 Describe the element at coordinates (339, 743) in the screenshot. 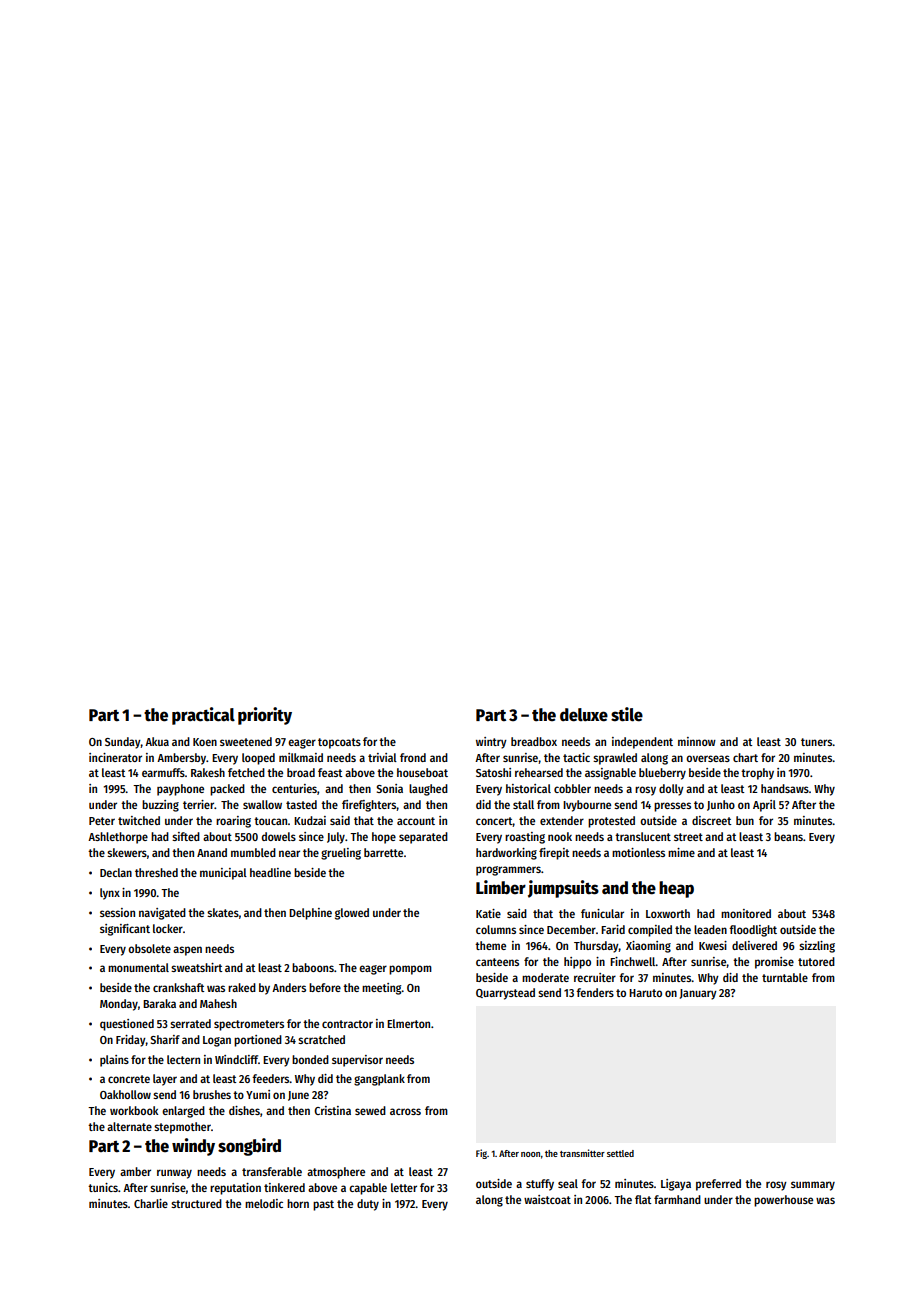

I see `topcoats` at that location.
